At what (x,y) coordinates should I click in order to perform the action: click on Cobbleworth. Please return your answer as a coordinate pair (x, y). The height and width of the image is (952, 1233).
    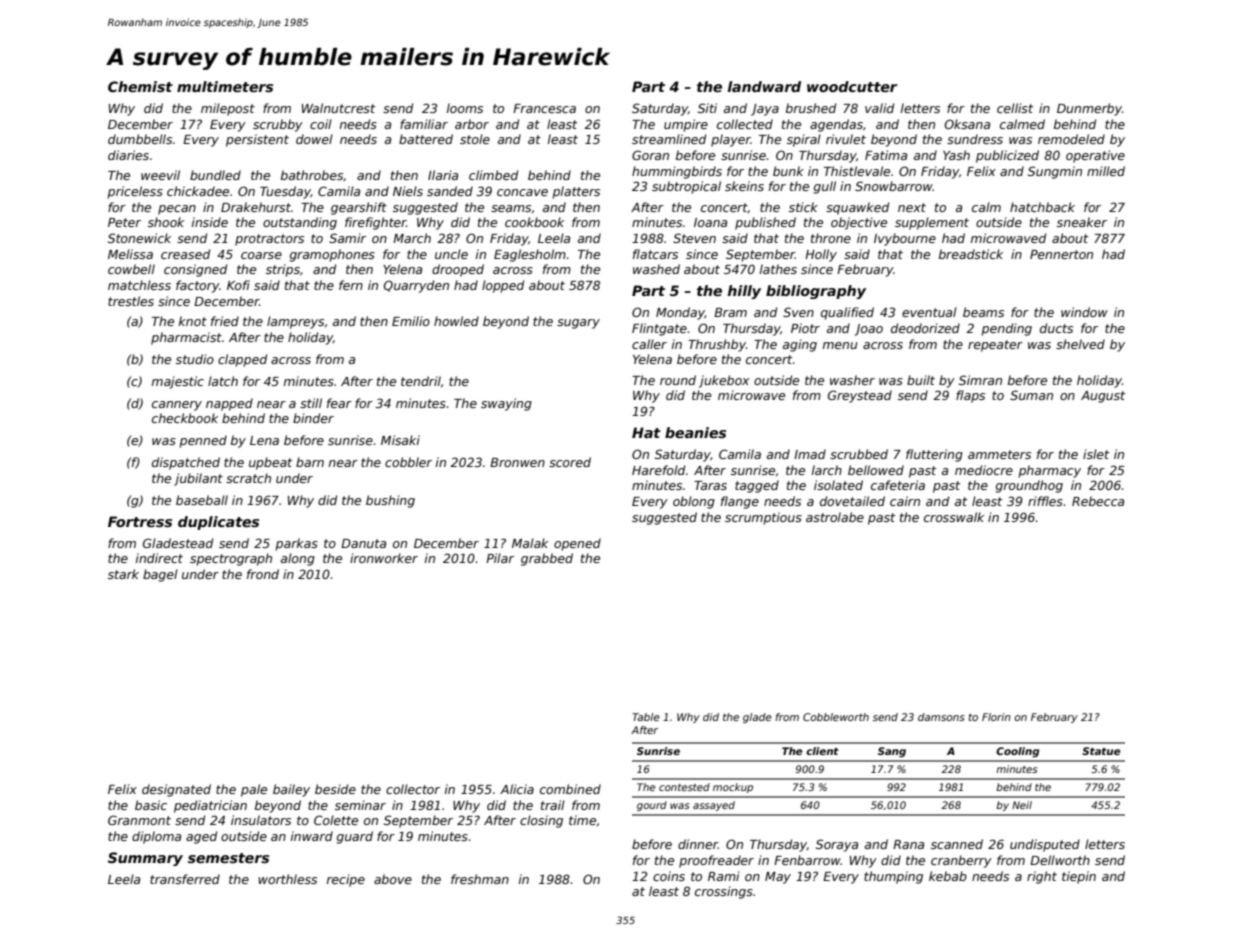
    Looking at the image, I should click on (836, 717).
